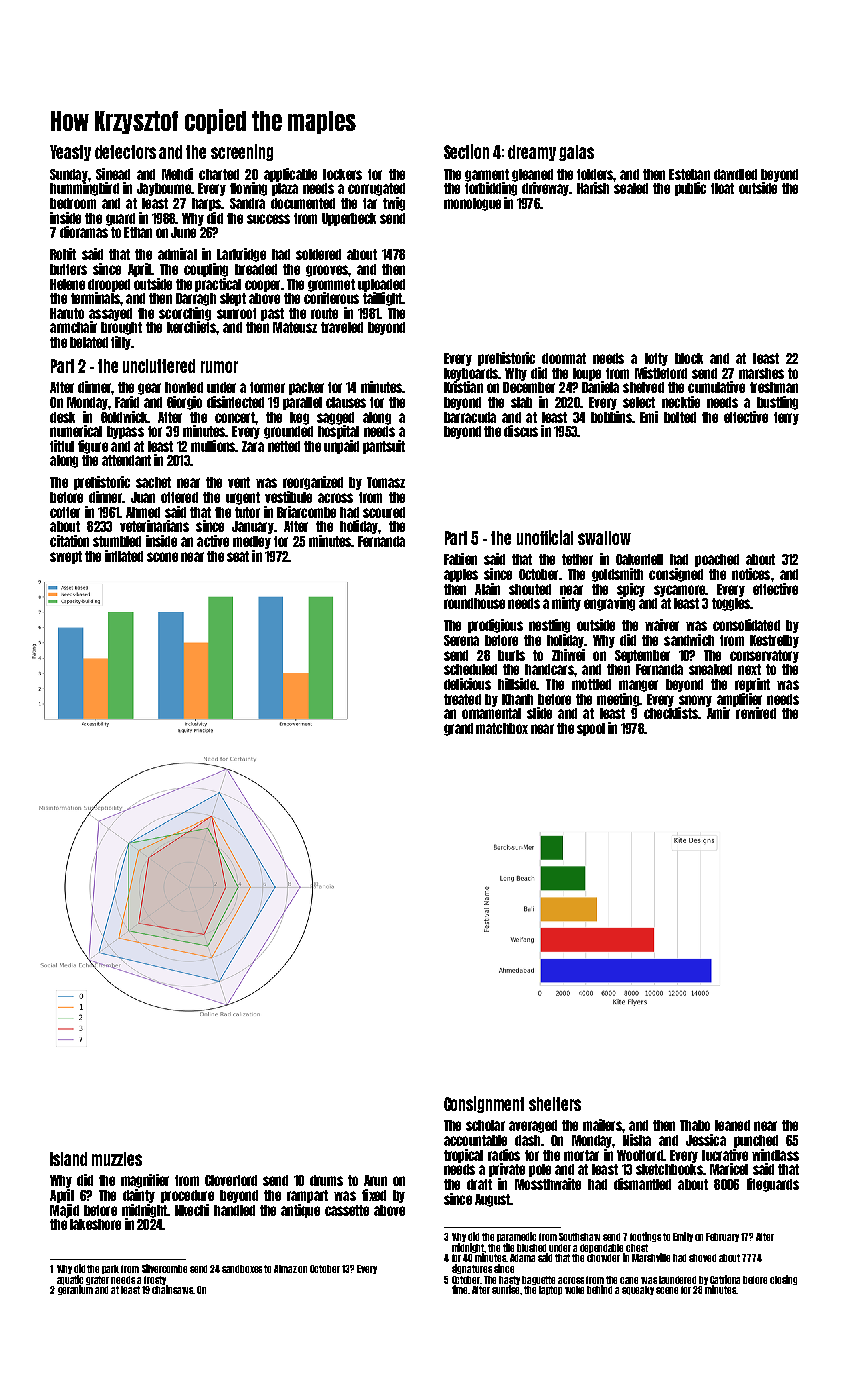 The image size is (849, 1400). Describe the element at coordinates (656, 359) in the document. I see `lofty` at that location.
